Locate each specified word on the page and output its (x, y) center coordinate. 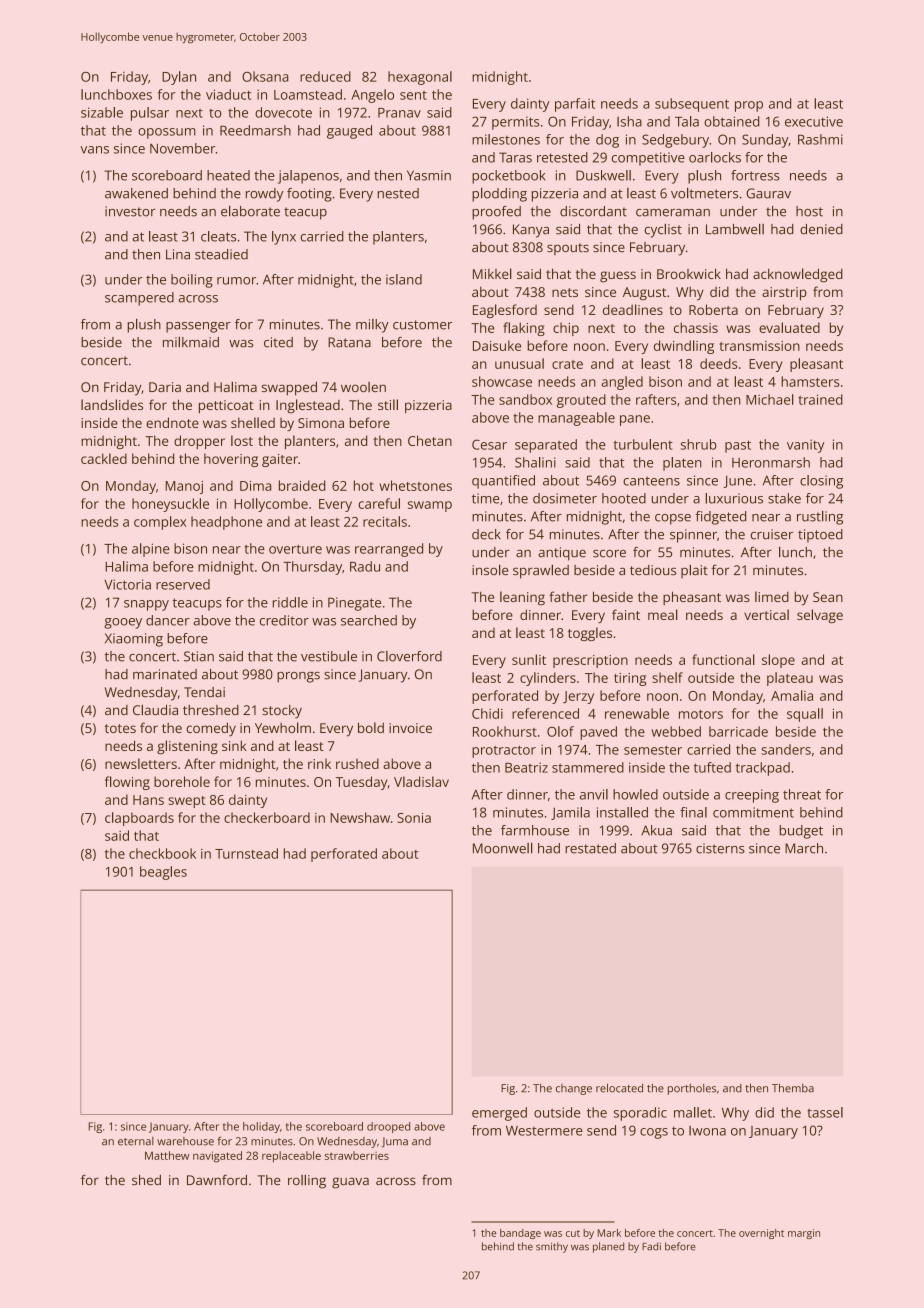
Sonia (414, 818)
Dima (255, 486)
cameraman (673, 213)
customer (422, 325)
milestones (506, 139)
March (804, 848)
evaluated (789, 327)
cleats (218, 236)
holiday (261, 1127)
